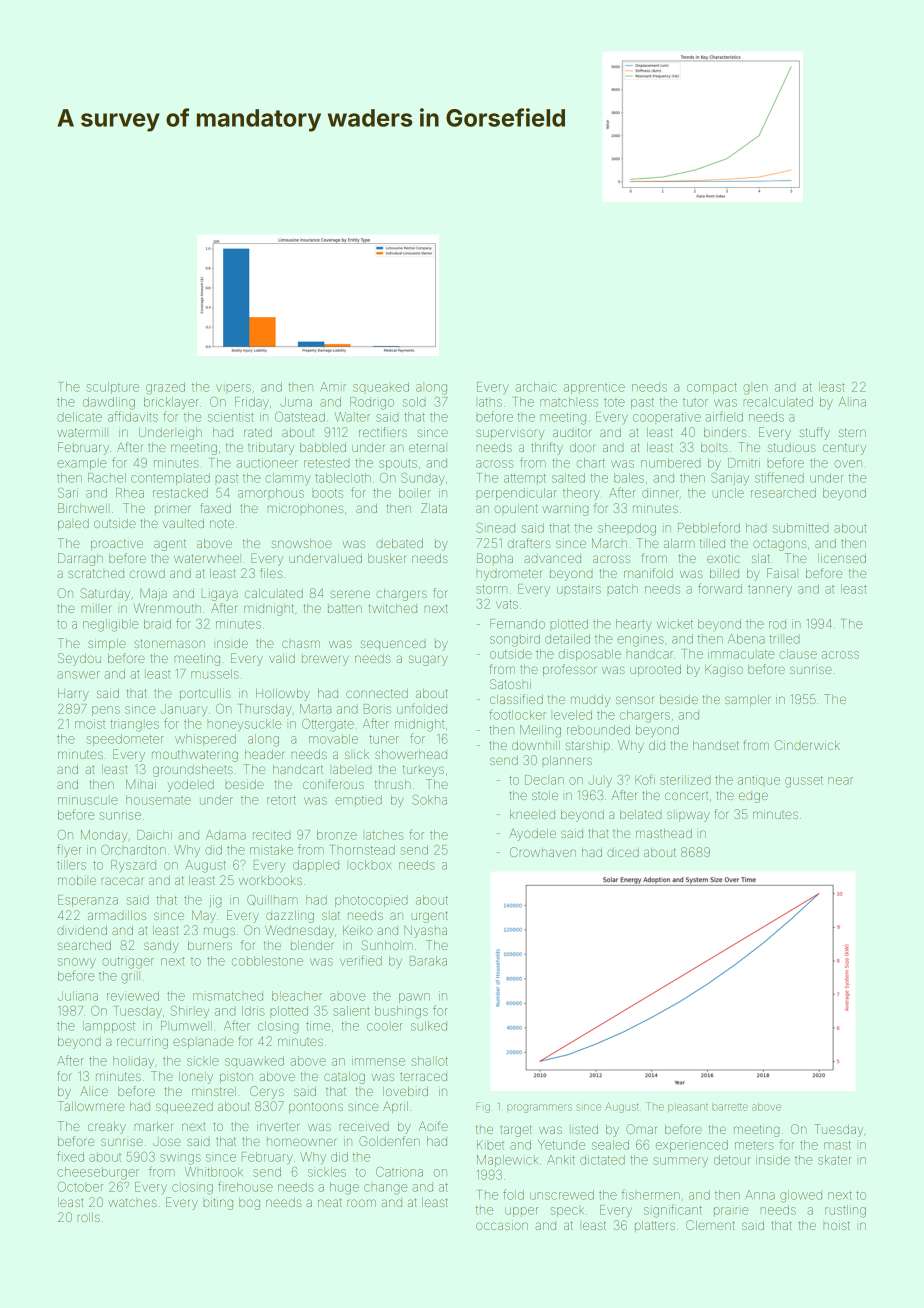  I want to click on photocopied, so click(371, 901).
